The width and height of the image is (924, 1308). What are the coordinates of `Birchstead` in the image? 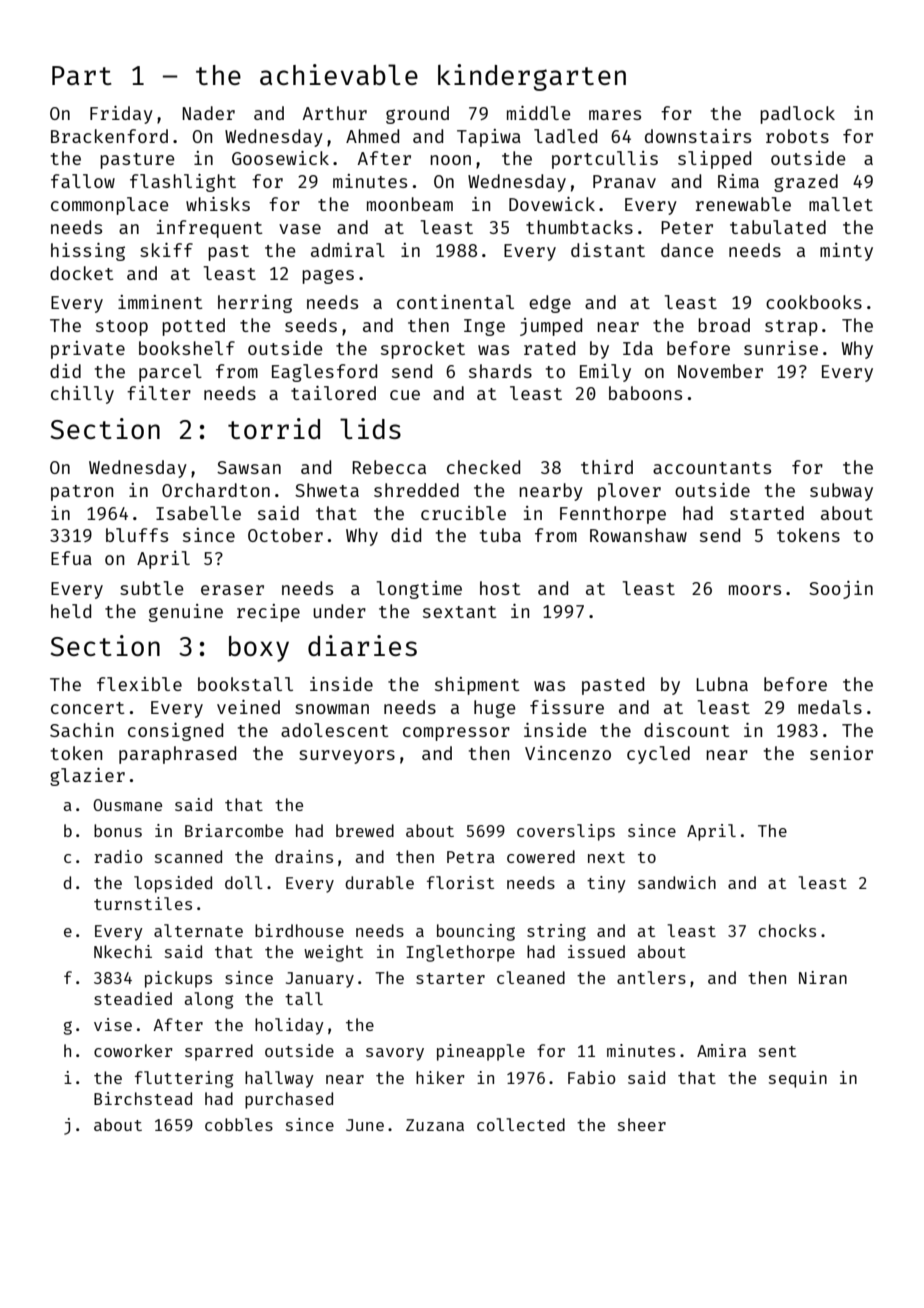 It's located at (143, 1098).
